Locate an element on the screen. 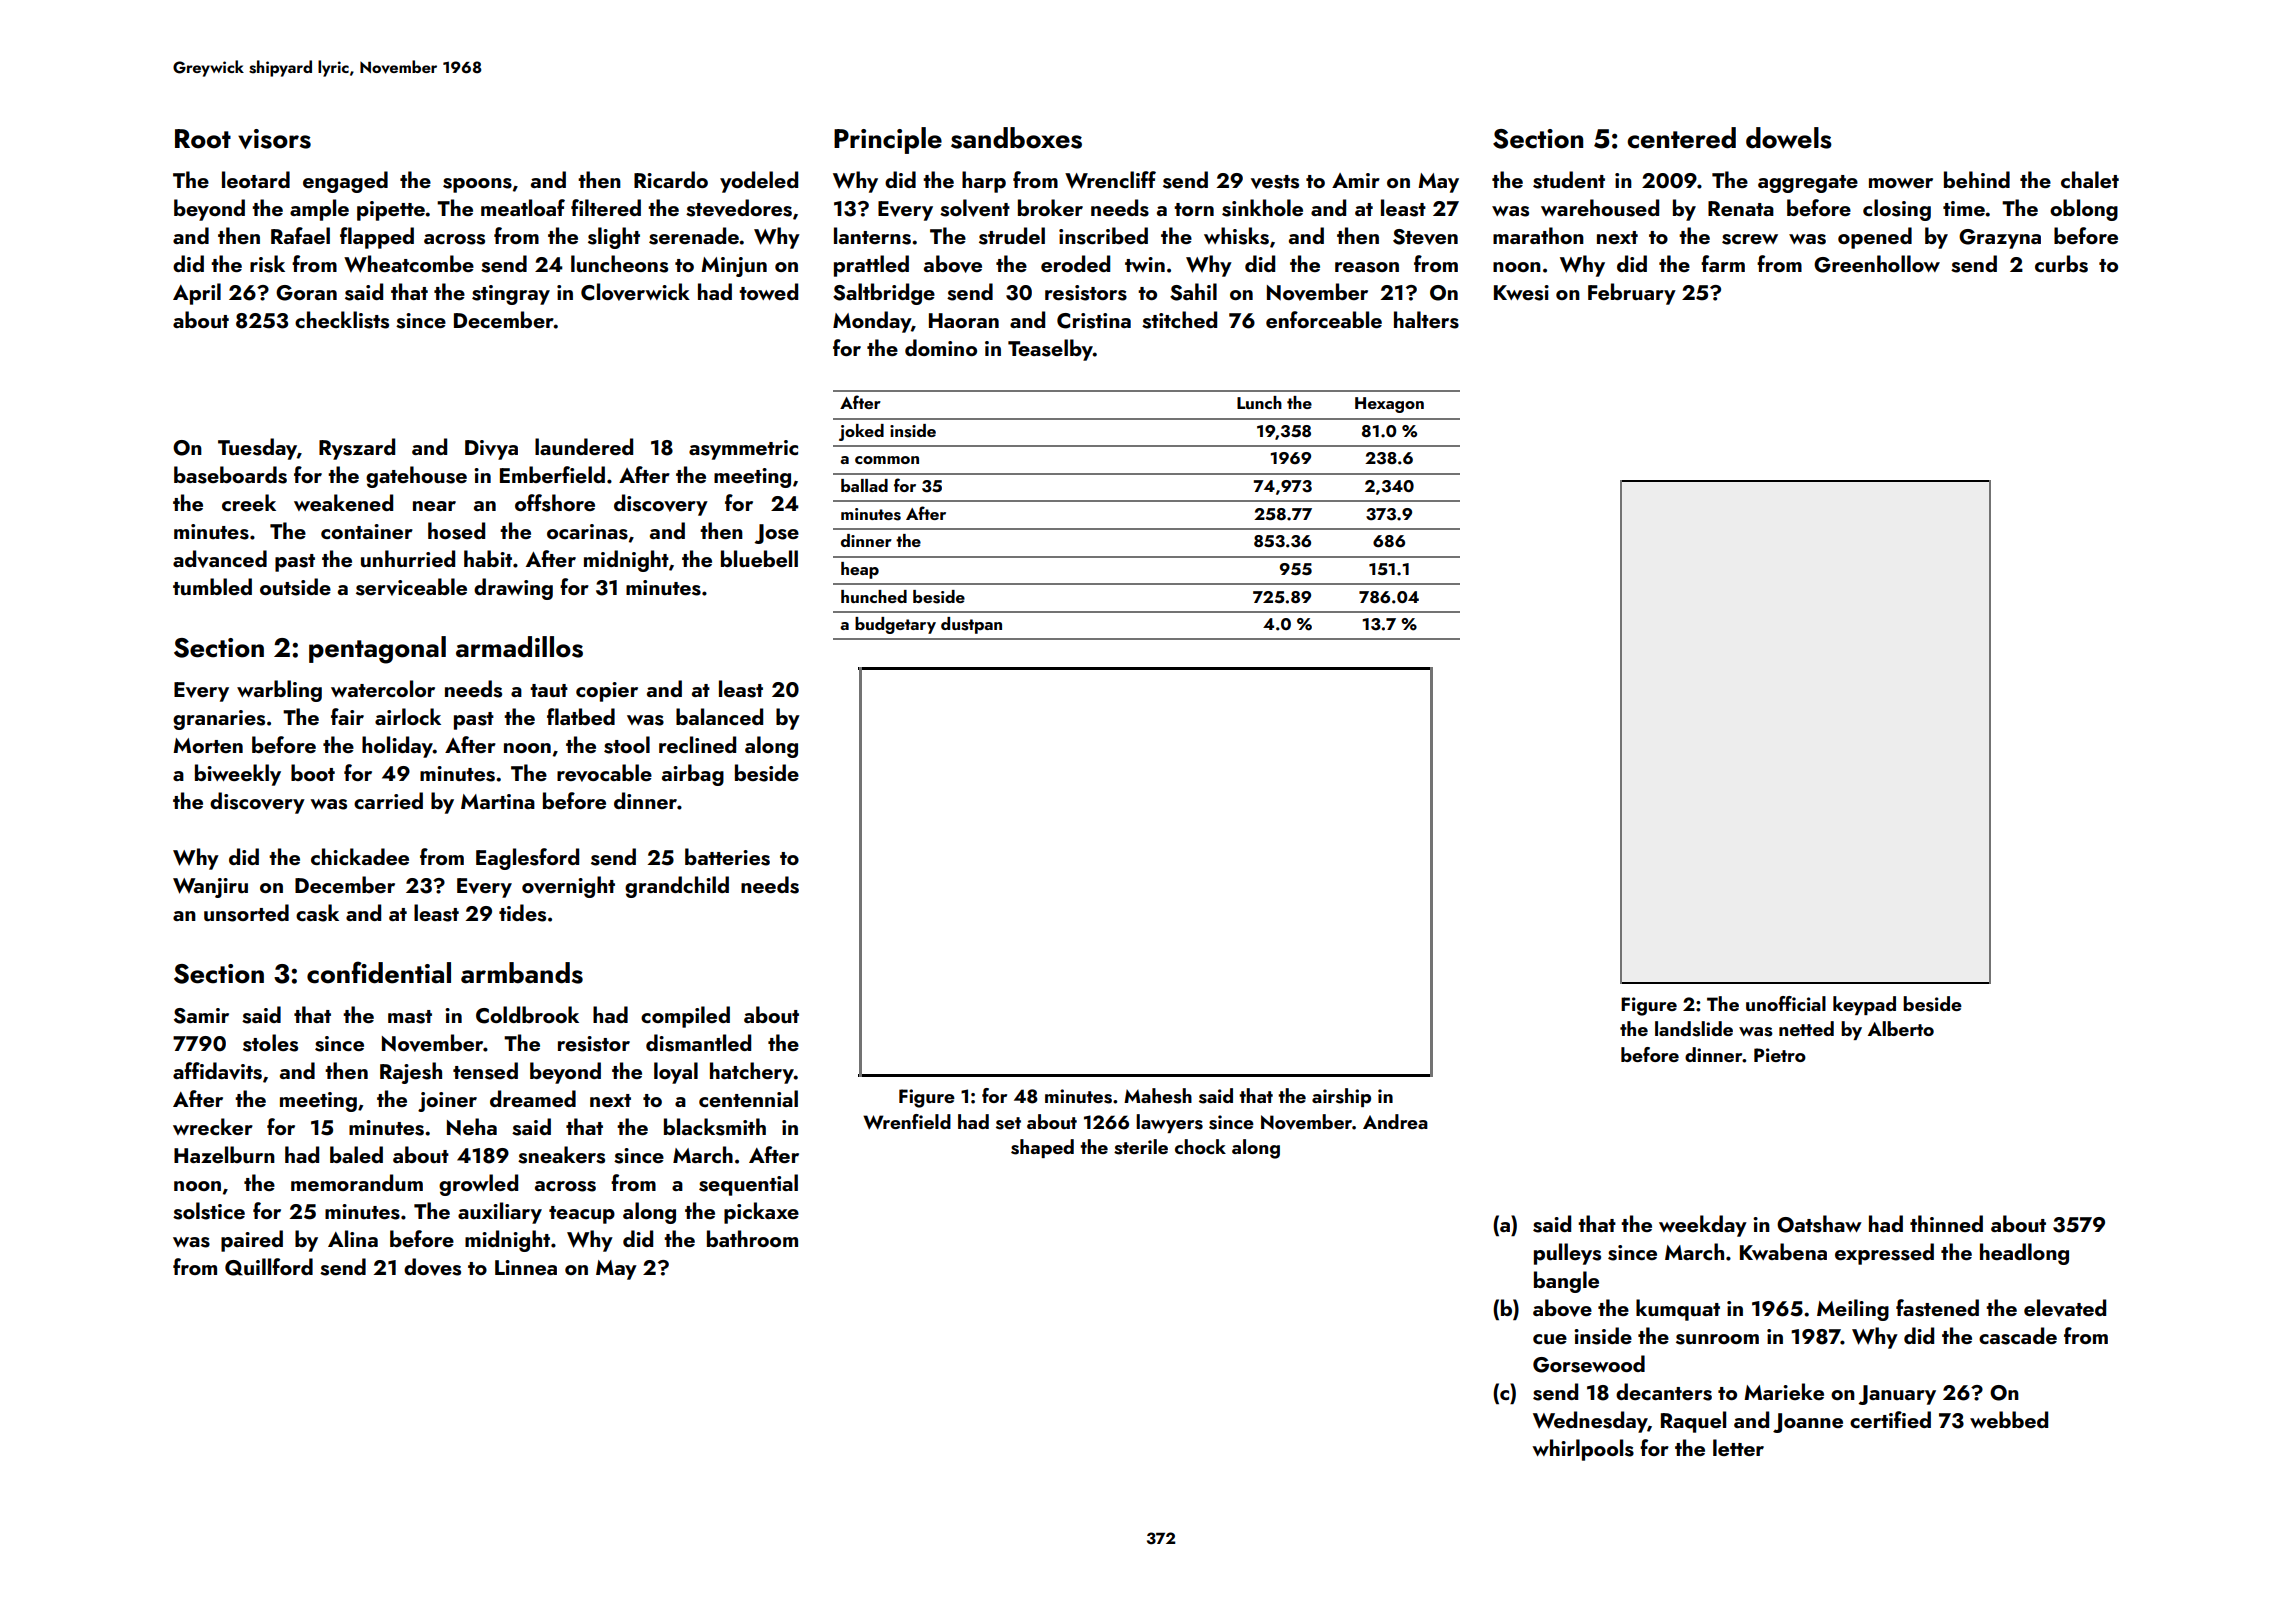 This screenshot has width=2292, height=1620. heap is located at coordinates (860, 570).
